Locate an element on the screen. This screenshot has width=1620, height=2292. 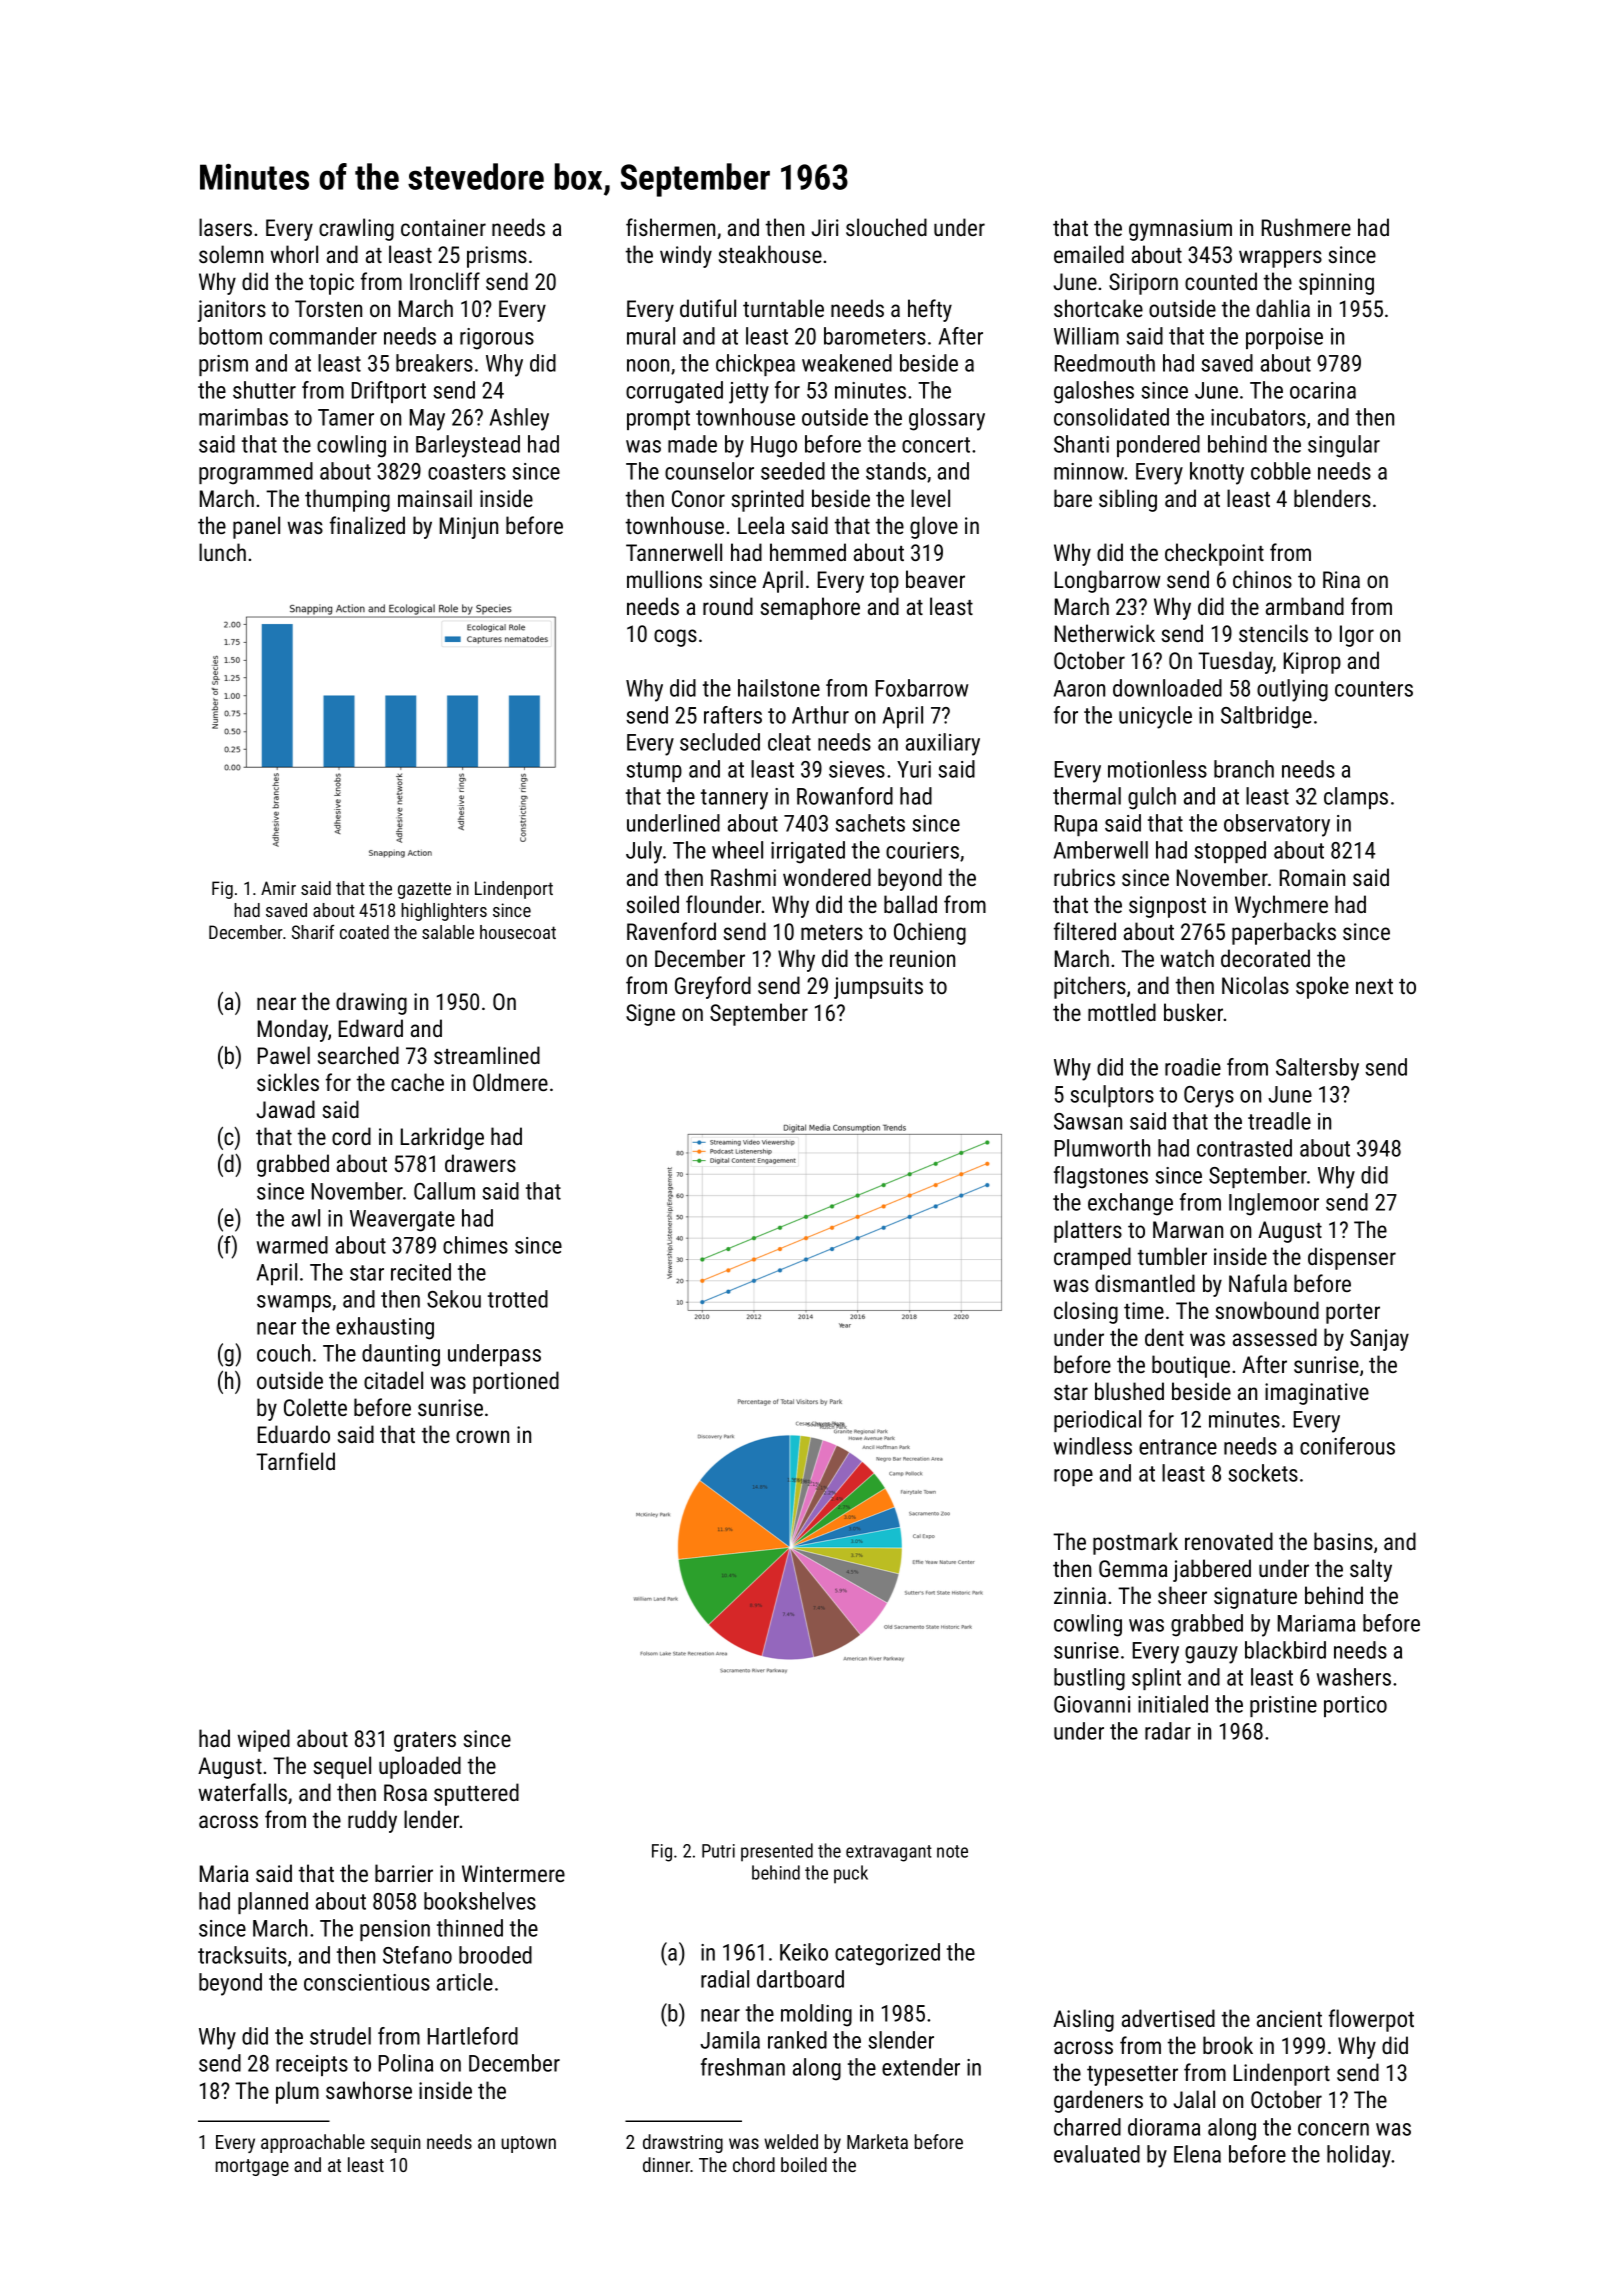
minnow is located at coordinates (1089, 471).
